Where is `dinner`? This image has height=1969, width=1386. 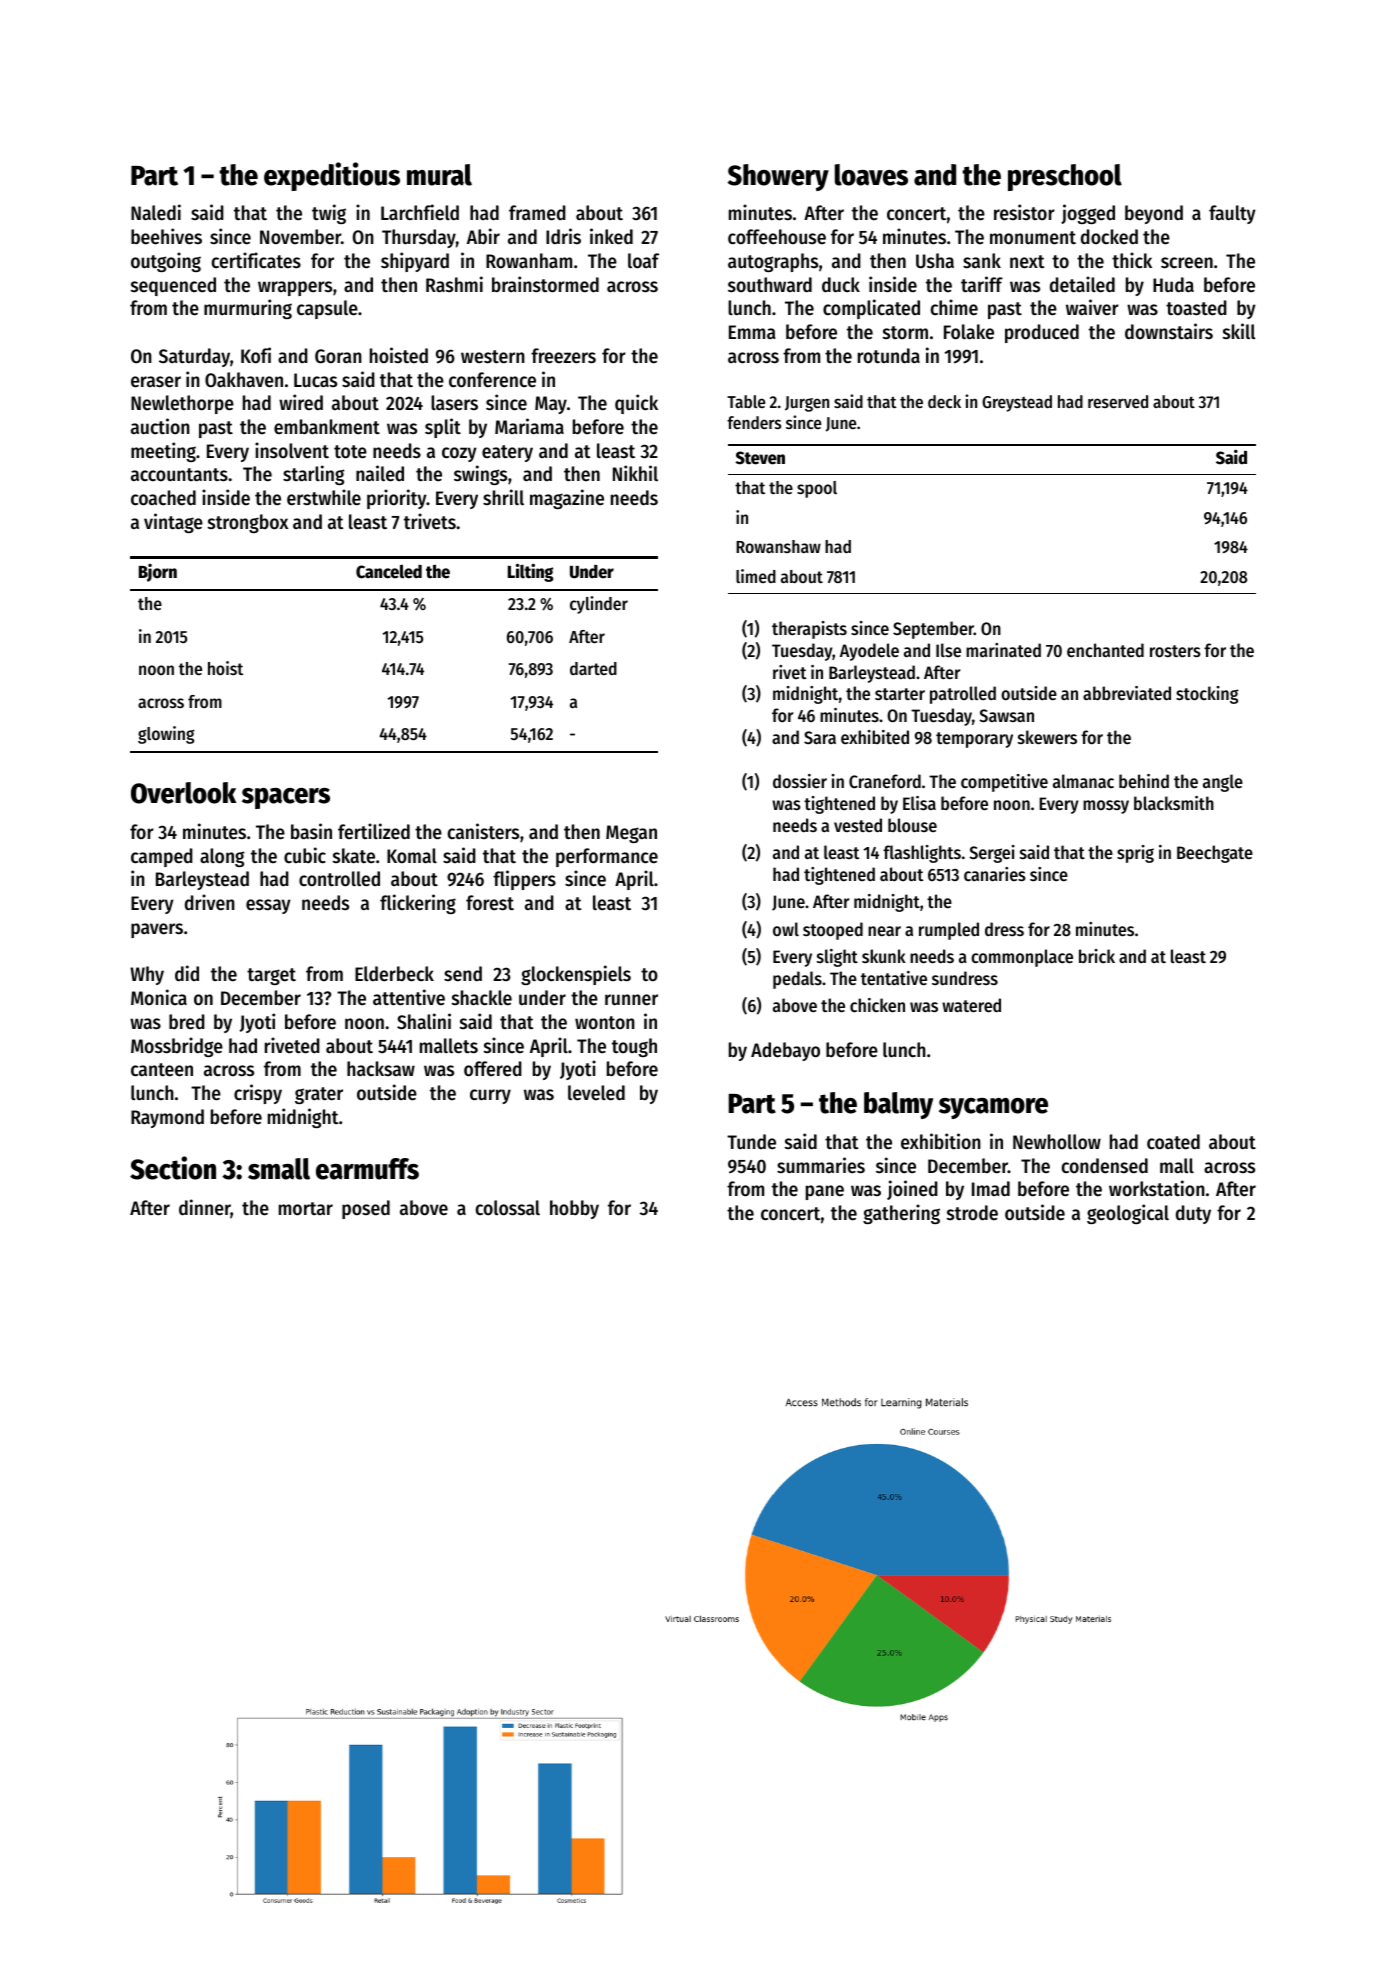
dinner is located at coordinates (205, 1209).
